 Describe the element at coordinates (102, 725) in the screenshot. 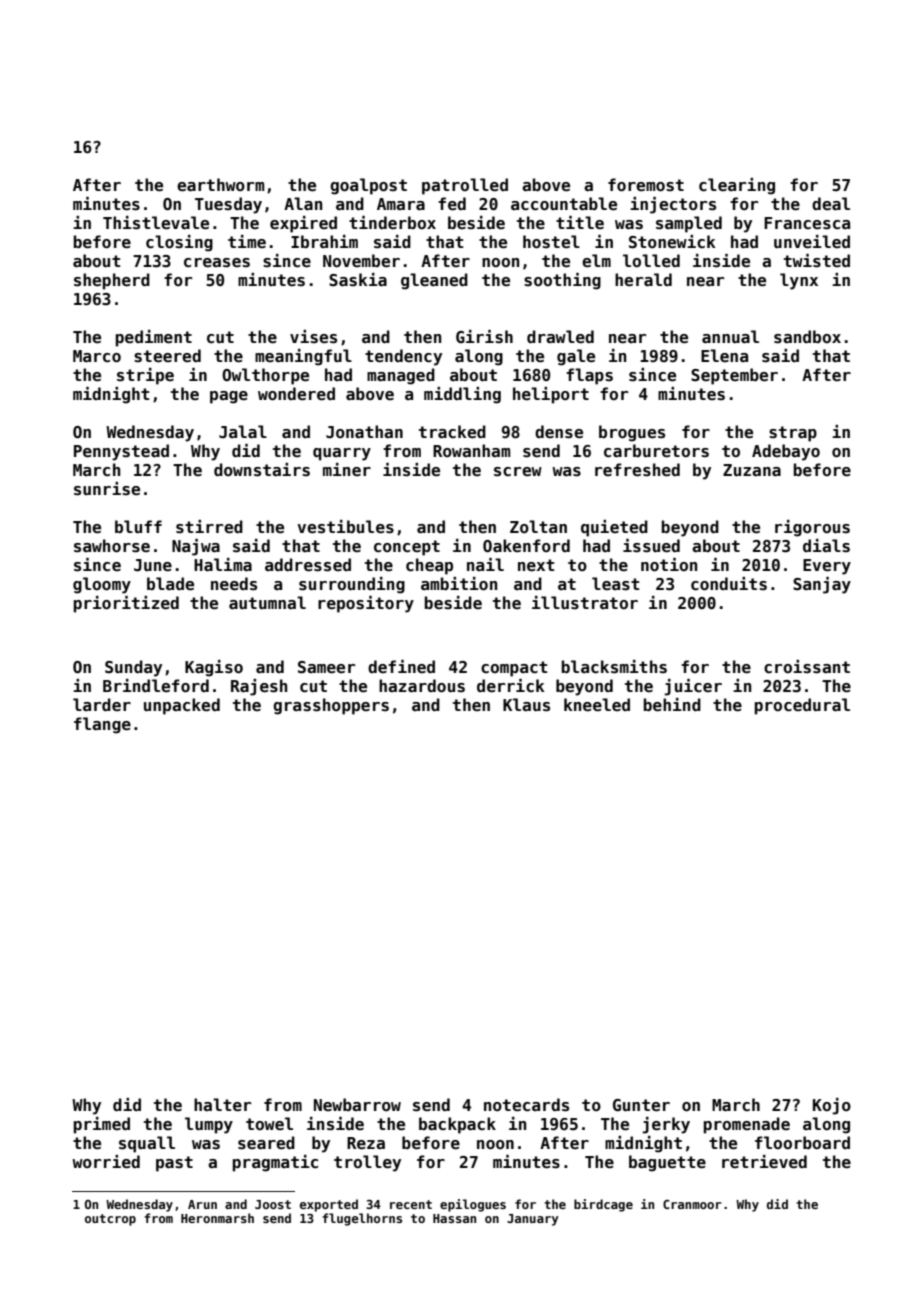

I see `flange` at that location.
